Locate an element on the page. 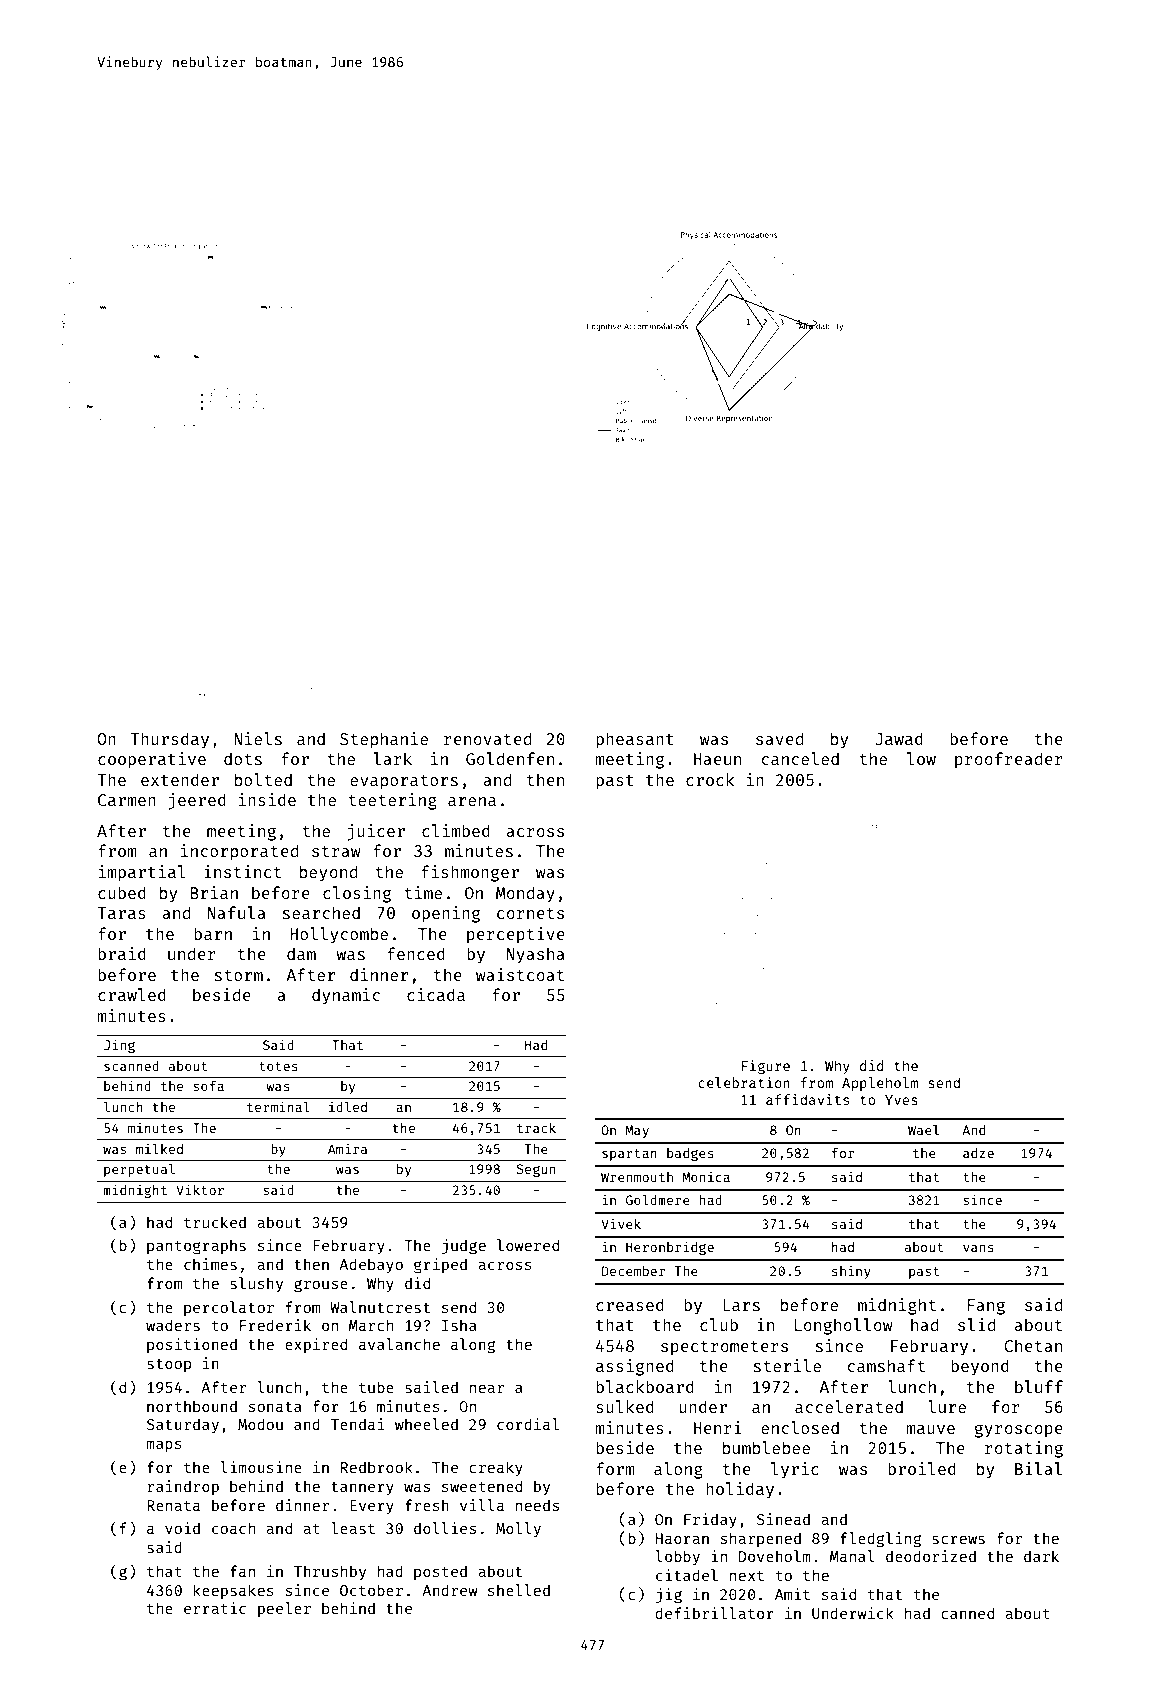  holiday is located at coordinates (740, 1490).
